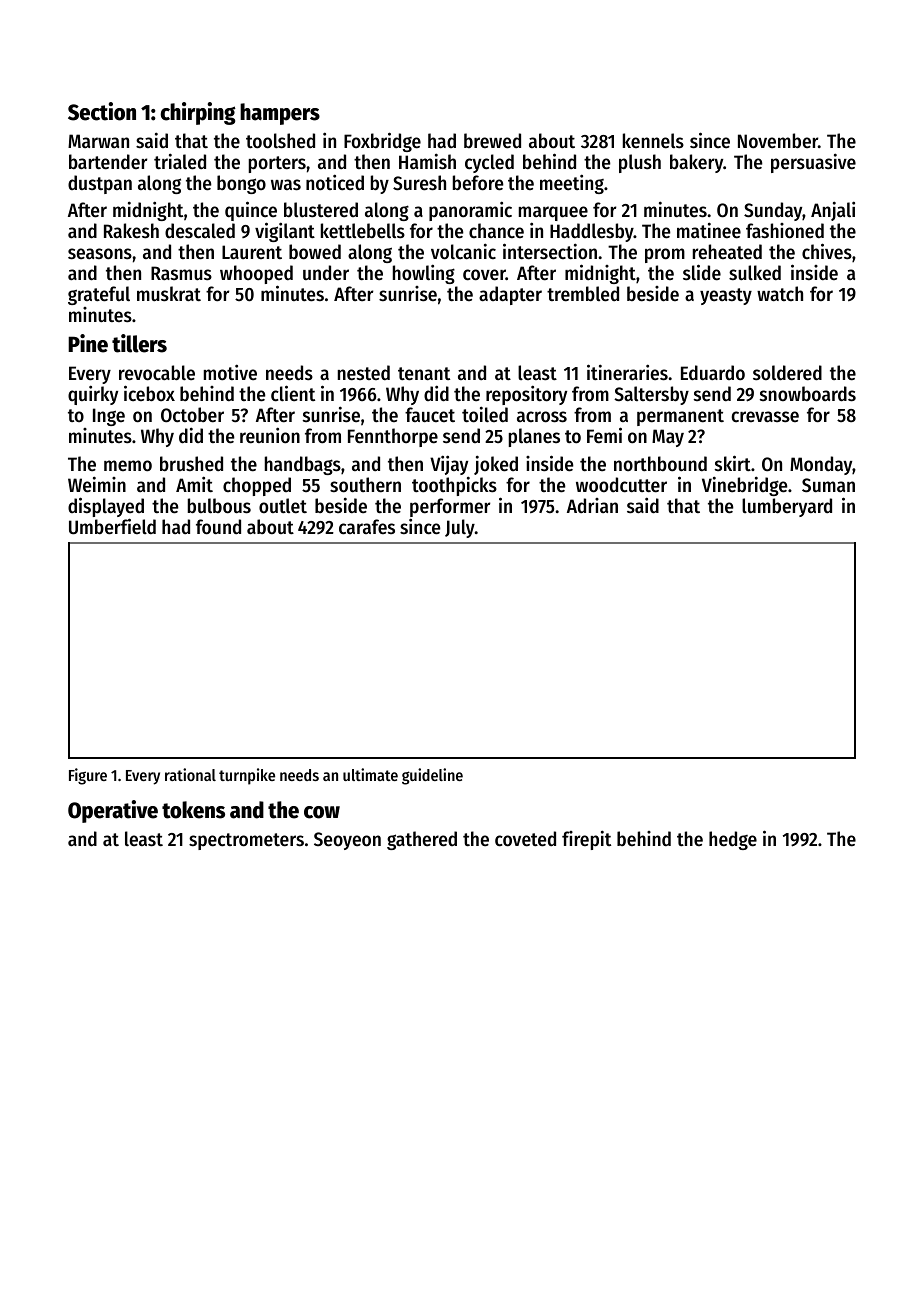 This screenshot has width=924, height=1311. I want to click on cycled, so click(489, 163).
